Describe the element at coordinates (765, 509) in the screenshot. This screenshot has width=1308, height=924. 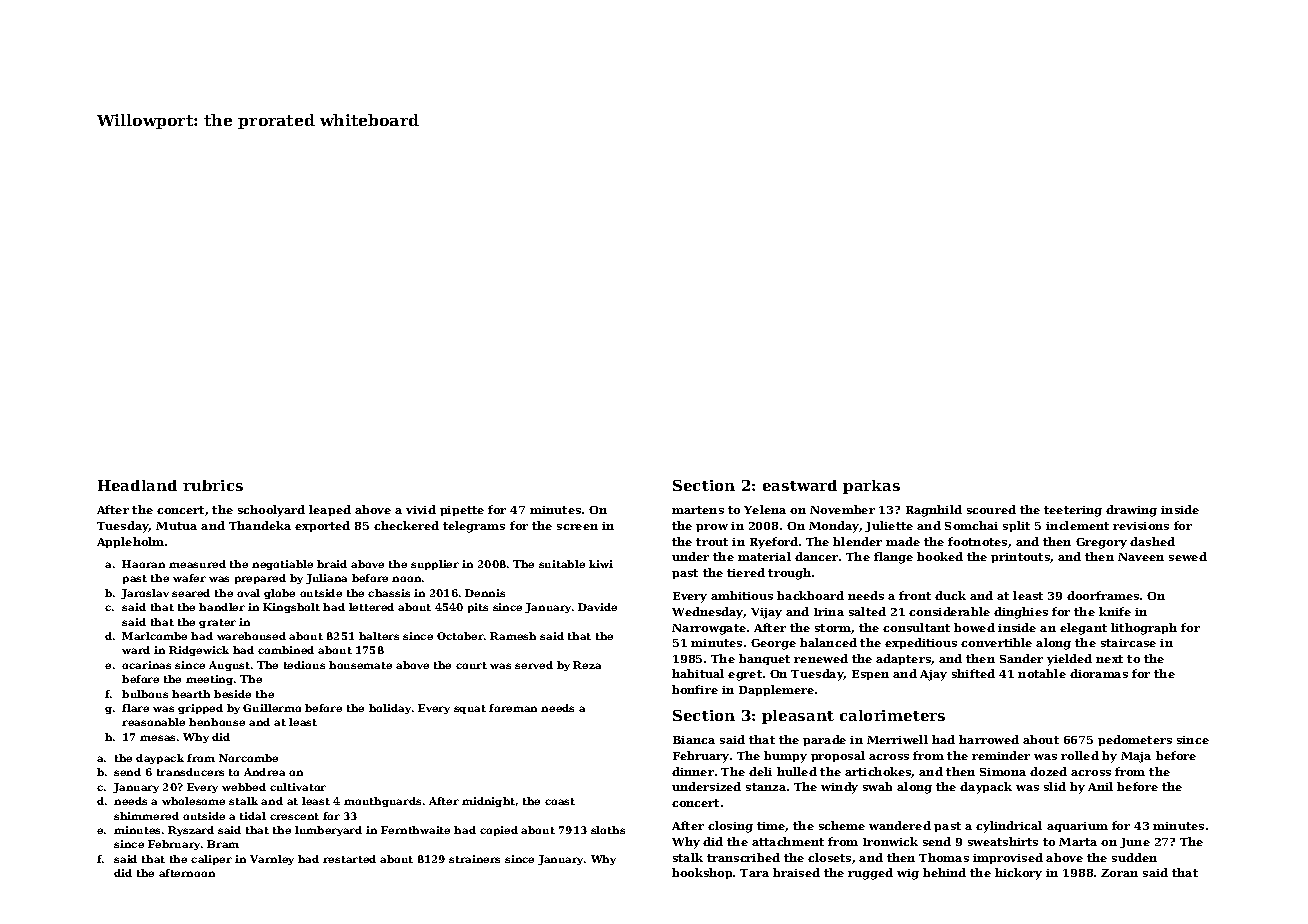
I see `Yelena` at that location.
